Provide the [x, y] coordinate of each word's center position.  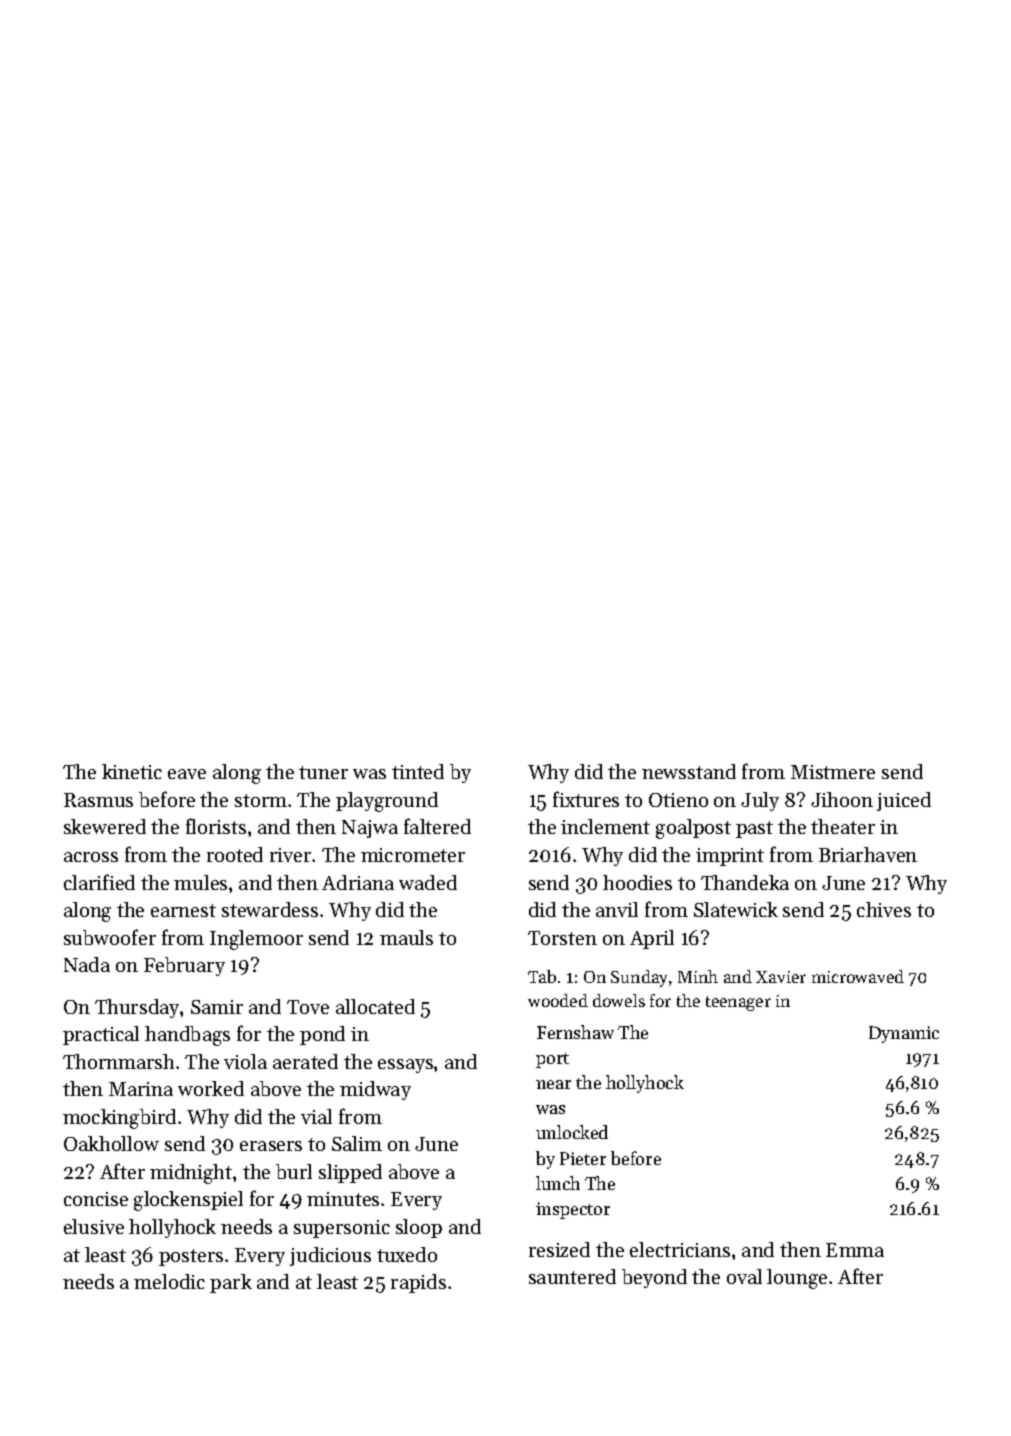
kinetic [132, 771]
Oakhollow [111, 1143]
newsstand [689, 771]
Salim [357, 1143]
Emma [855, 1250]
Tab [542, 976]
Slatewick [736, 909]
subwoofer [110, 937]
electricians [680, 1249]
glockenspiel [188, 1201]
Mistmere [833, 772]
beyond [654, 1278]
